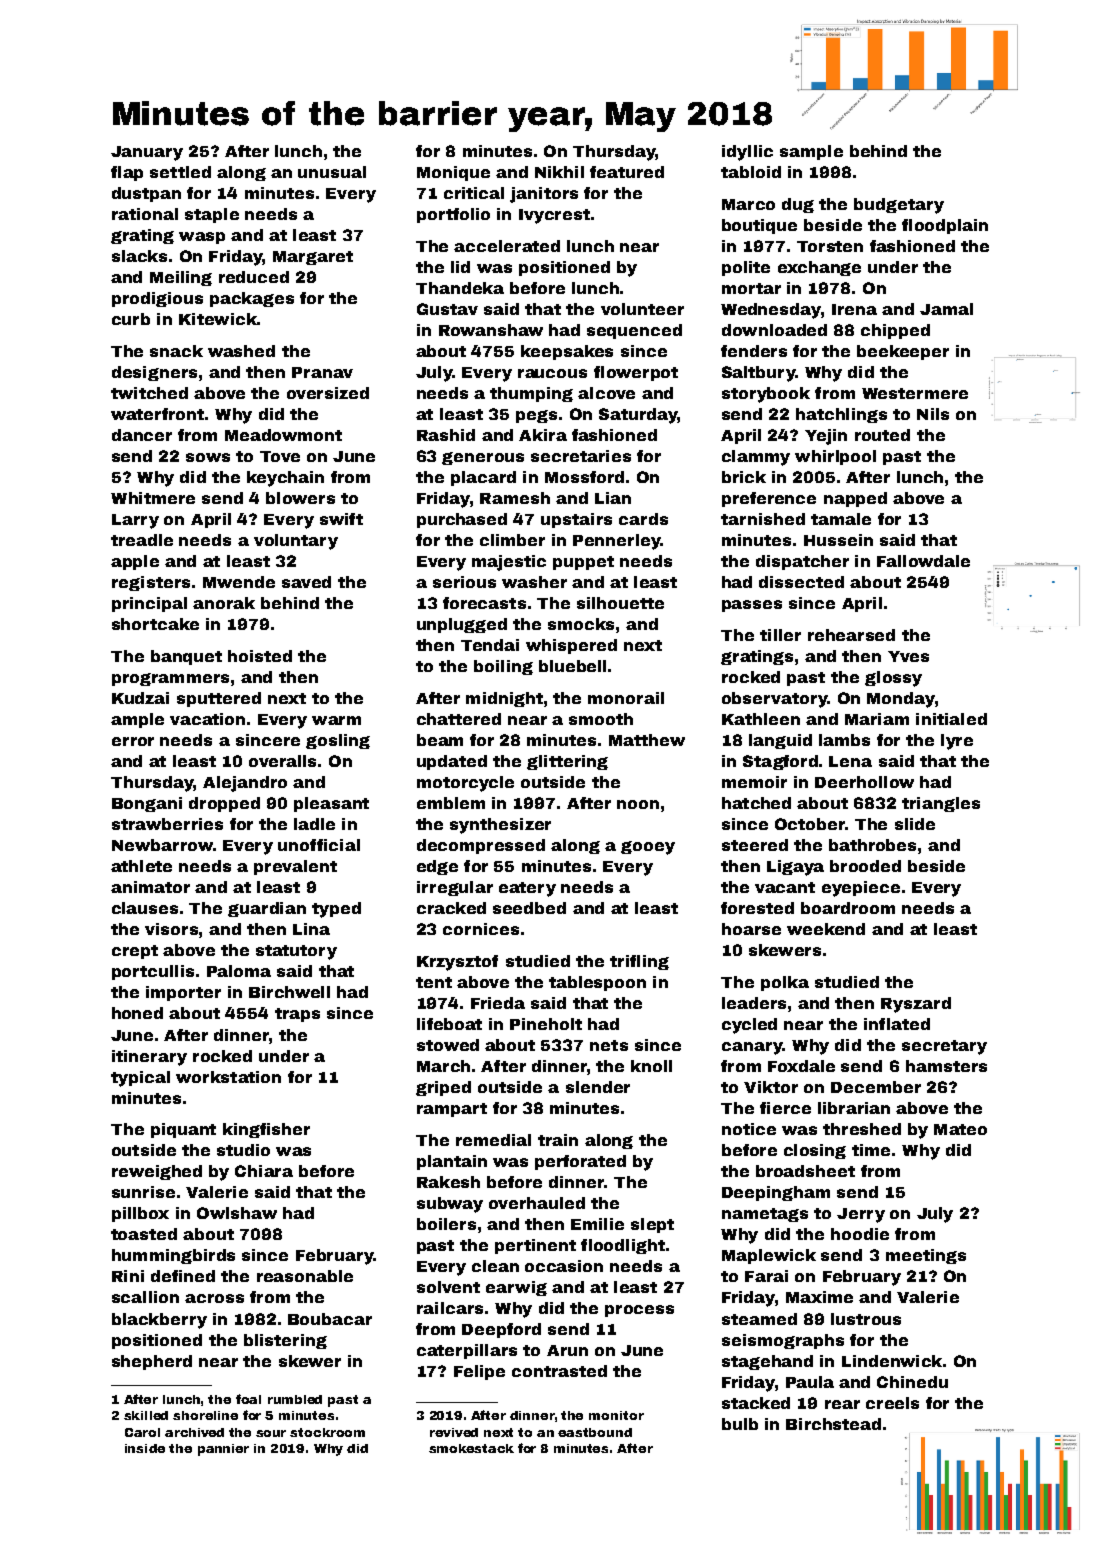  Describe the element at coordinates (159, 1321) in the screenshot. I see `blackberry` at that location.
